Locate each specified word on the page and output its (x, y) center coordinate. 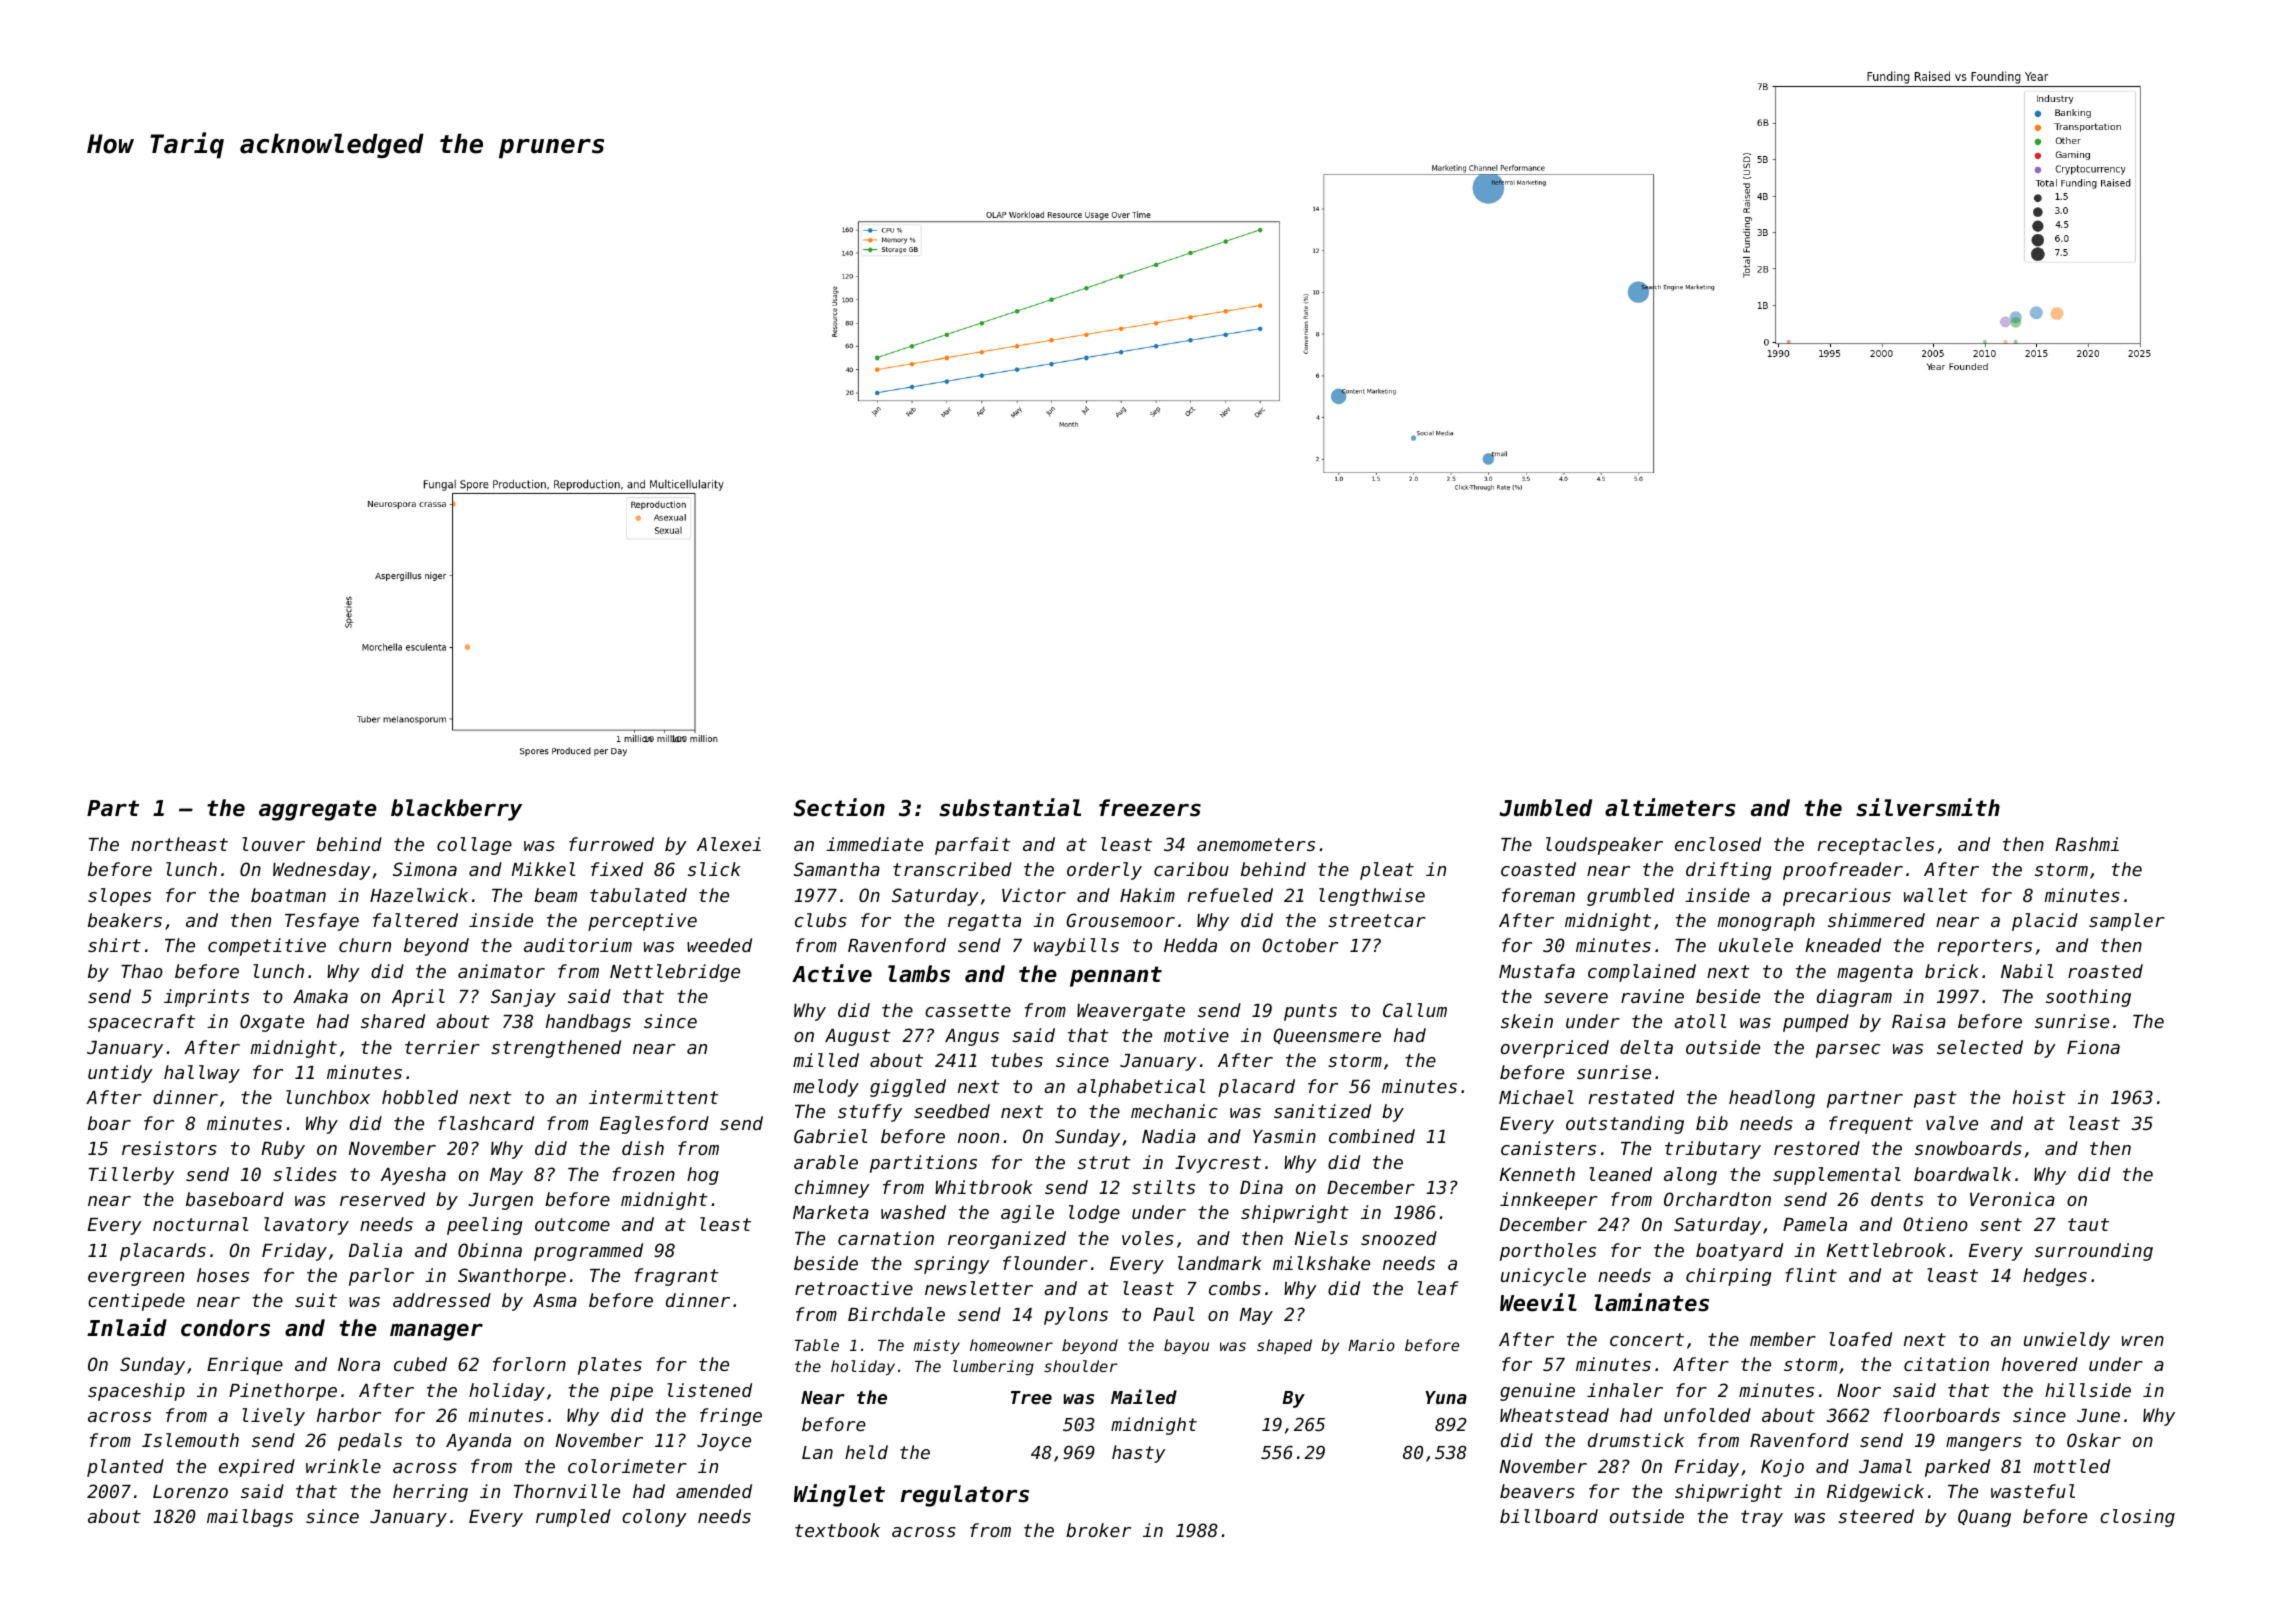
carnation (886, 1238)
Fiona (2093, 1047)
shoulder (1081, 1366)
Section (839, 807)
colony (654, 1518)
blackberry (456, 810)
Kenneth (1537, 1174)
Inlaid (127, 1327)
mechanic (1174, 1111)
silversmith (1928, 807)
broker (1098, 1530)
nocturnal (200, 1224)
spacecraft (141, 1023)
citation (1946, 1364)
